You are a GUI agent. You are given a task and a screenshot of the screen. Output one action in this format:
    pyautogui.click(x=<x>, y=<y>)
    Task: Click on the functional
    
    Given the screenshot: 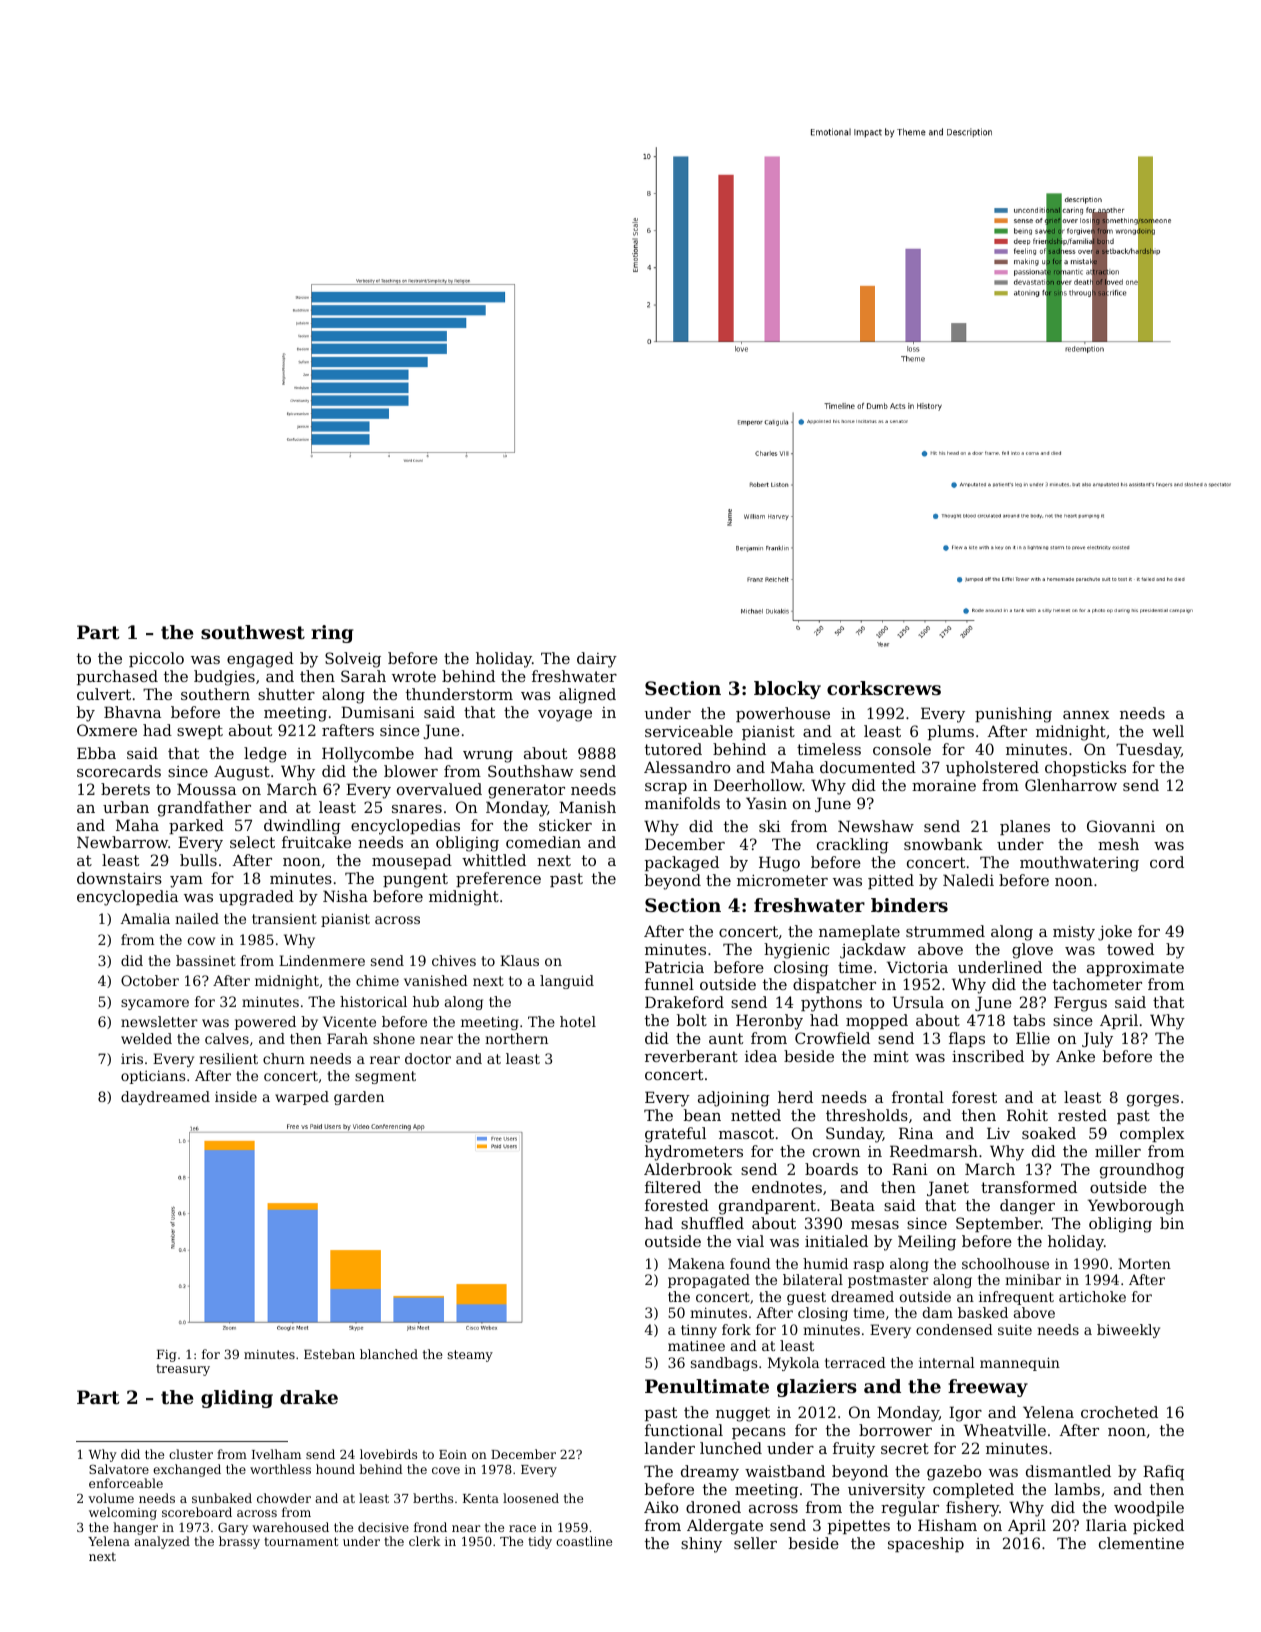 What is the action you would take?
    pyautogui.click(x=684, y=1430)
